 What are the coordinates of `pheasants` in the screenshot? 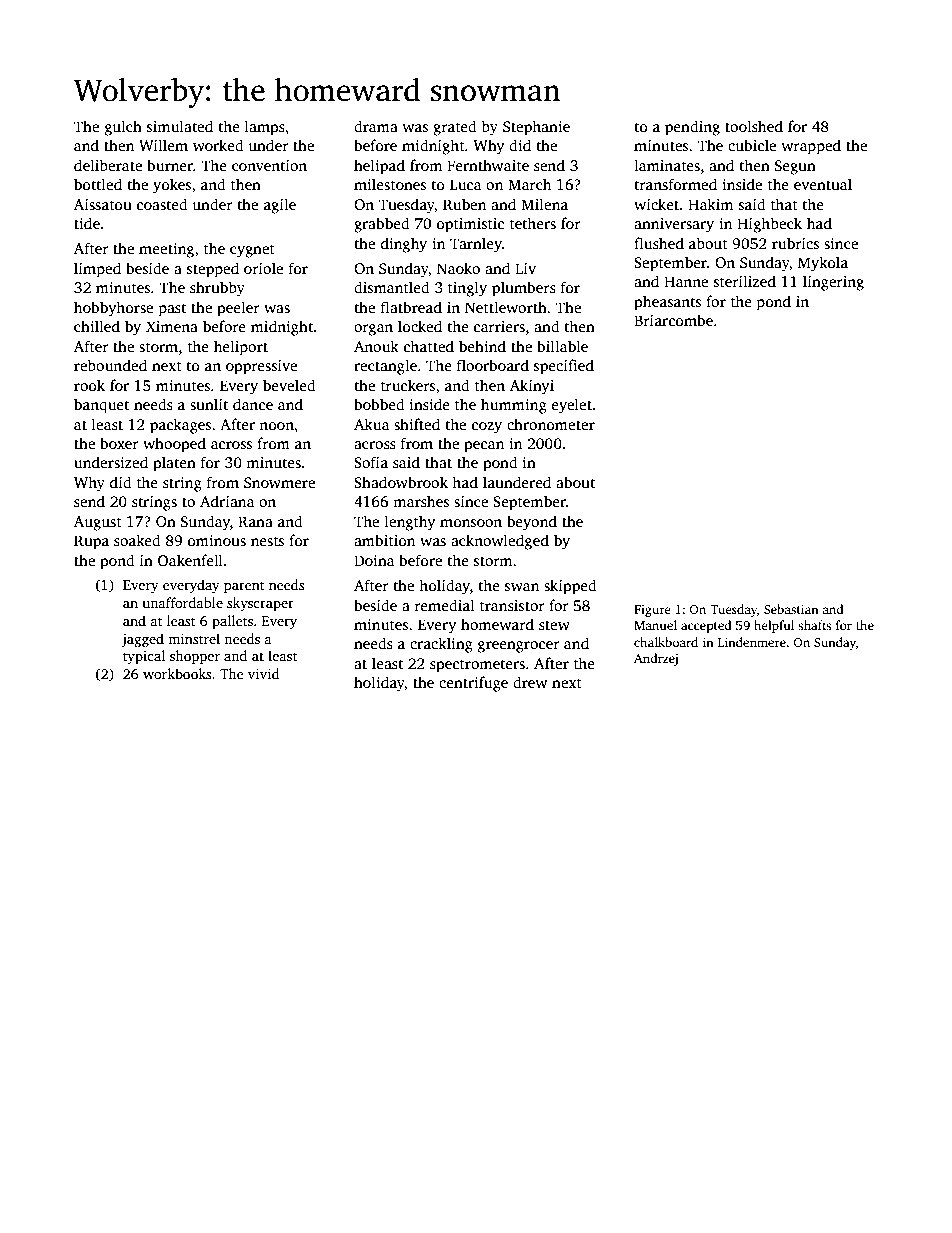 It's located at (667, 303).
